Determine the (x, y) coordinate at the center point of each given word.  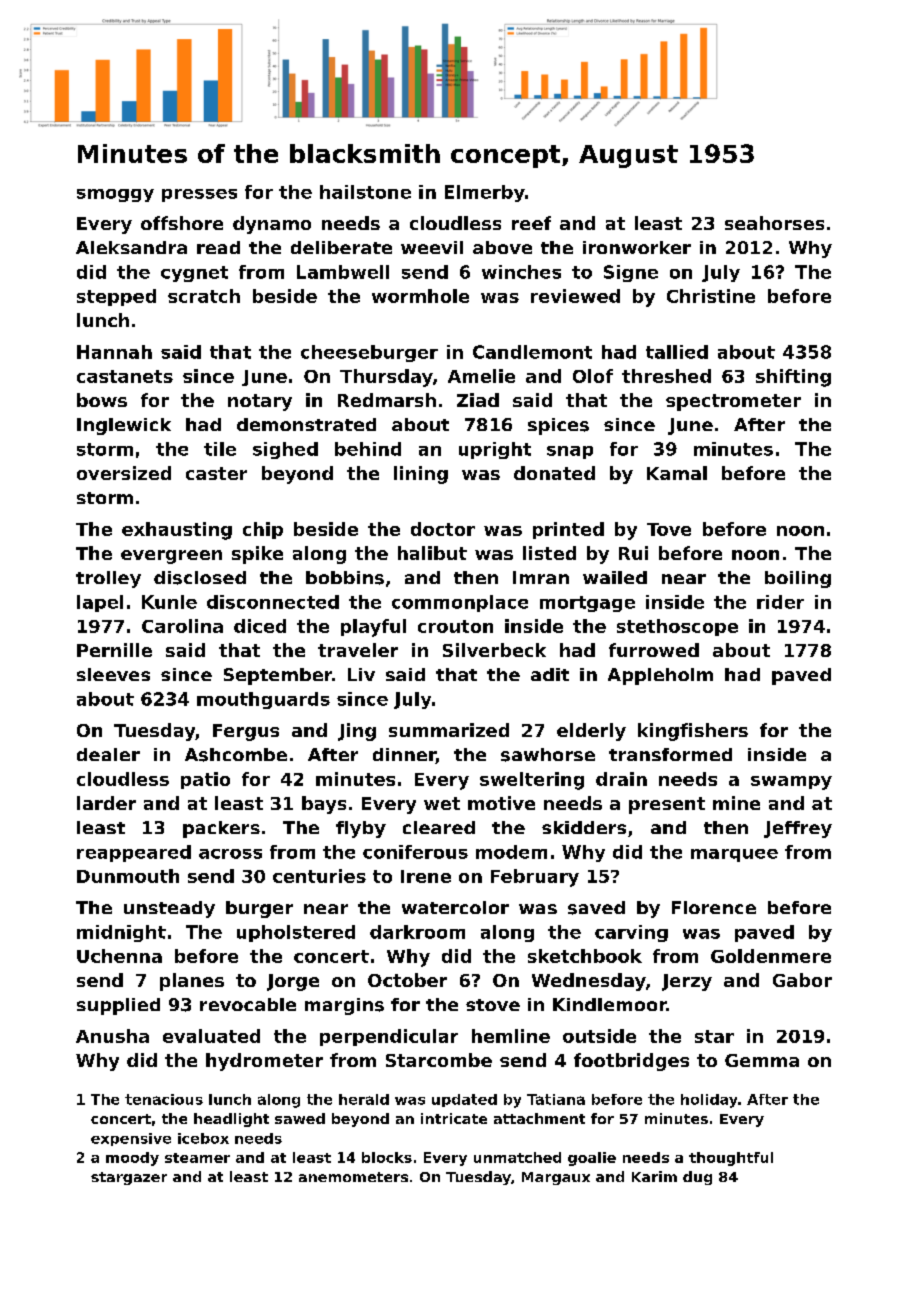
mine (736, 803)
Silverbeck (494, 650)
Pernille (114, 650)
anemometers (353, 1177)
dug (697, 1178)
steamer (197, 1158)
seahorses (774, 223)
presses (199, 195)
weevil (432, 247)
